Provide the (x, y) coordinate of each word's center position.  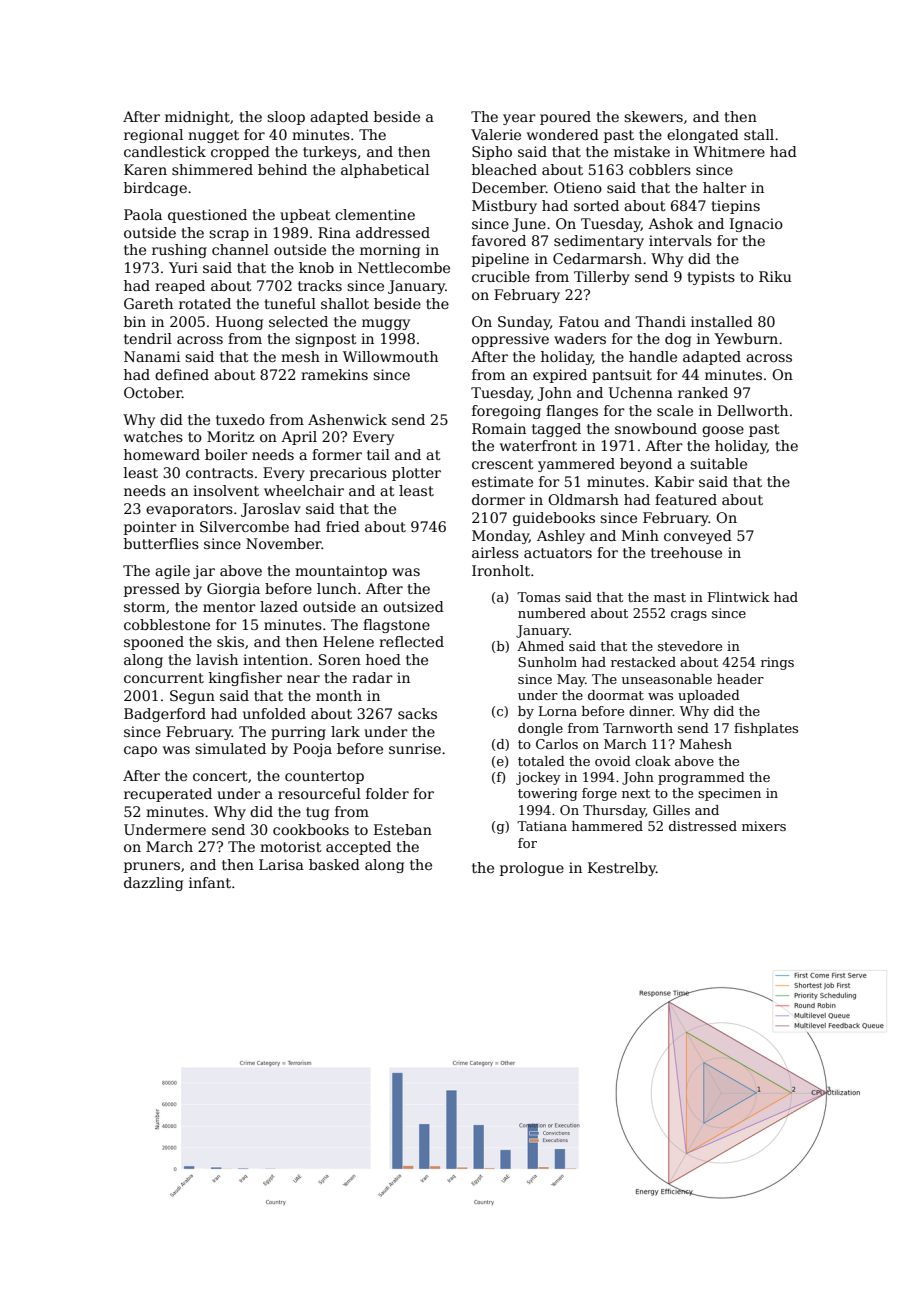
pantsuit (622, 376)
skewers (653, 116)
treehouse (686, 552)
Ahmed (540, 646)
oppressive (510, 340)
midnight (197, 118)
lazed (279, 606)
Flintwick (739, 597)
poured (565, 118)
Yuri (183, 267)
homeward (162, 454)
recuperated (168, 795)
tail (378, 454)
